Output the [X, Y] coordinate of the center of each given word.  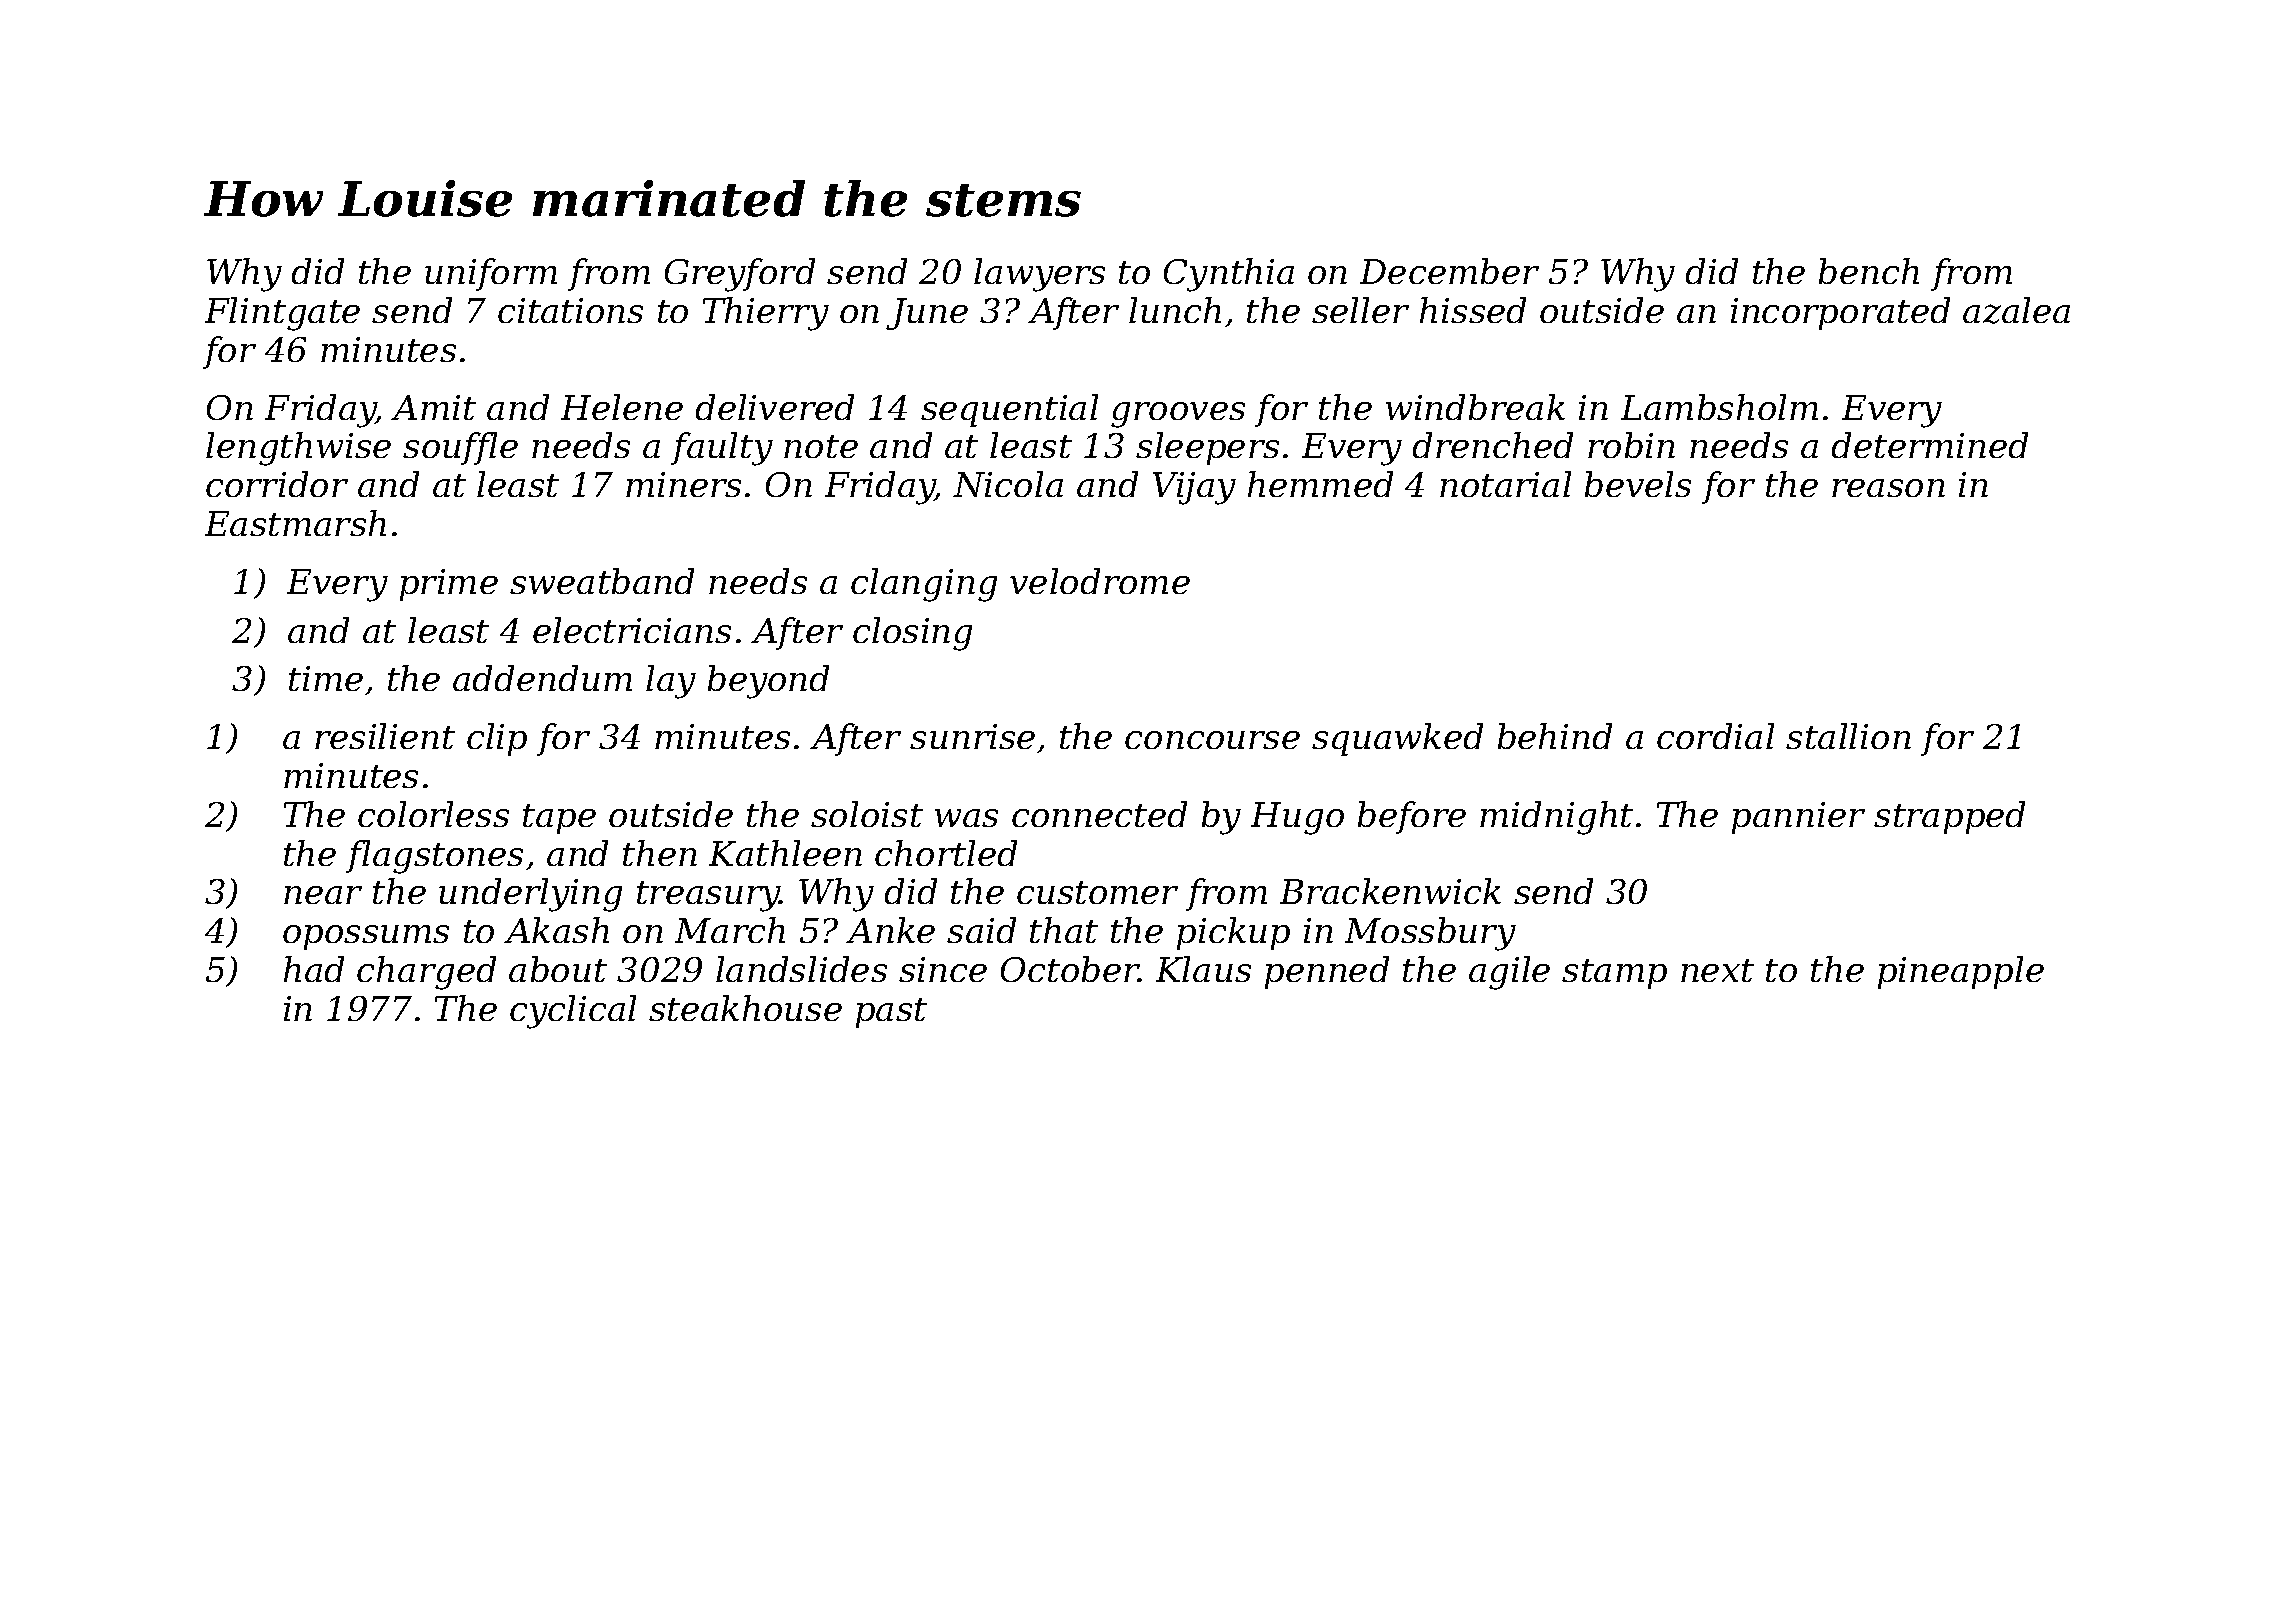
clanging [924, 585]
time [326, 678]
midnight [1556, 818]
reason [1888, 488]
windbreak [1475, 407]
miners [683, 484]
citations [570, 310]
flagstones [434, 857]
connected [1099, 814]
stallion [1848, 736]
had [314, 969]
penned [1327, 972]
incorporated [1840, 313]
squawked [1397, 739]
